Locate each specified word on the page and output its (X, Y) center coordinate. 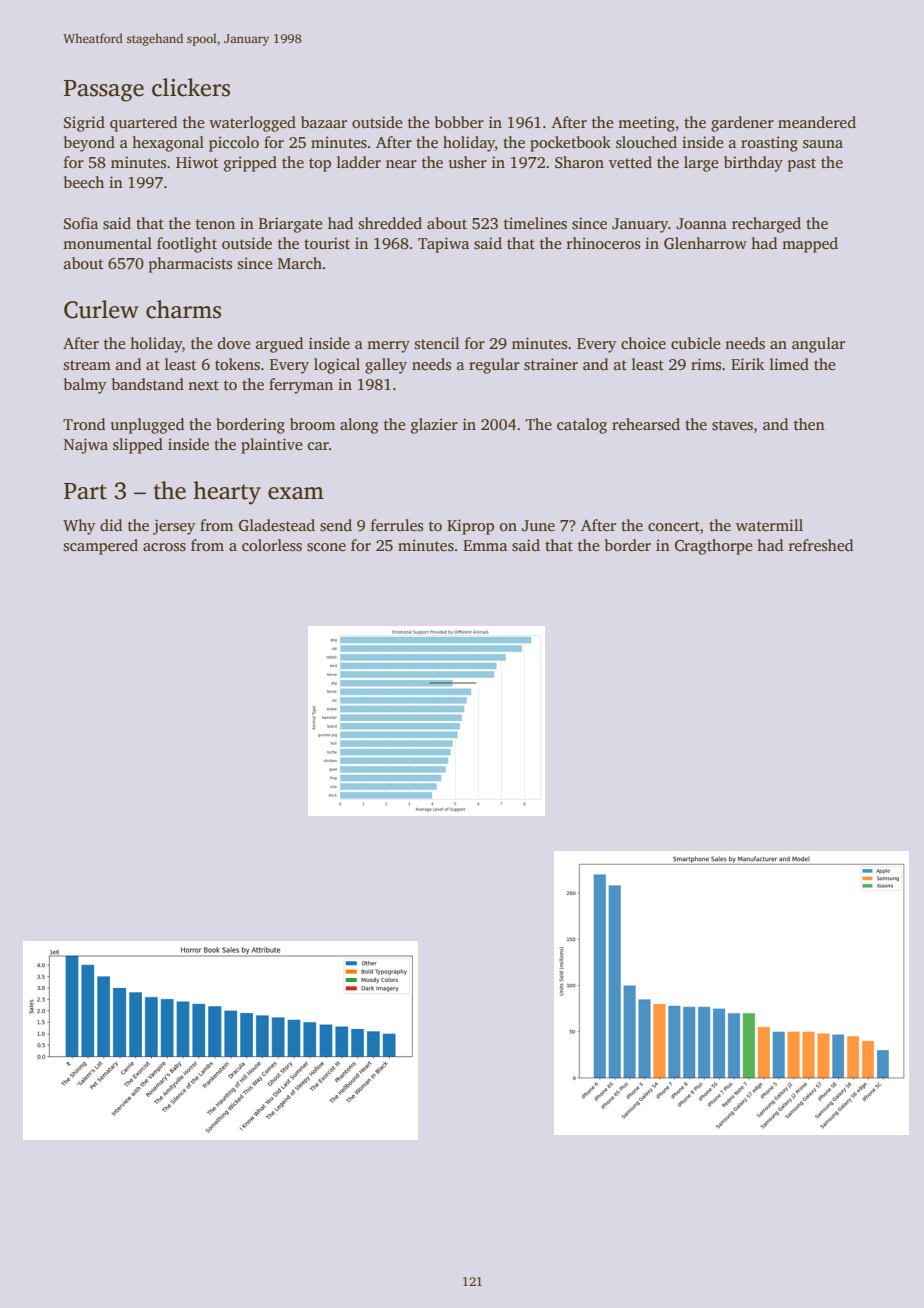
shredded (390, 223)
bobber (459, 122)
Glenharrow (705, 243)
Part (85, 491)
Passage (104, 91)
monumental (107, 243)
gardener (742, 124)
